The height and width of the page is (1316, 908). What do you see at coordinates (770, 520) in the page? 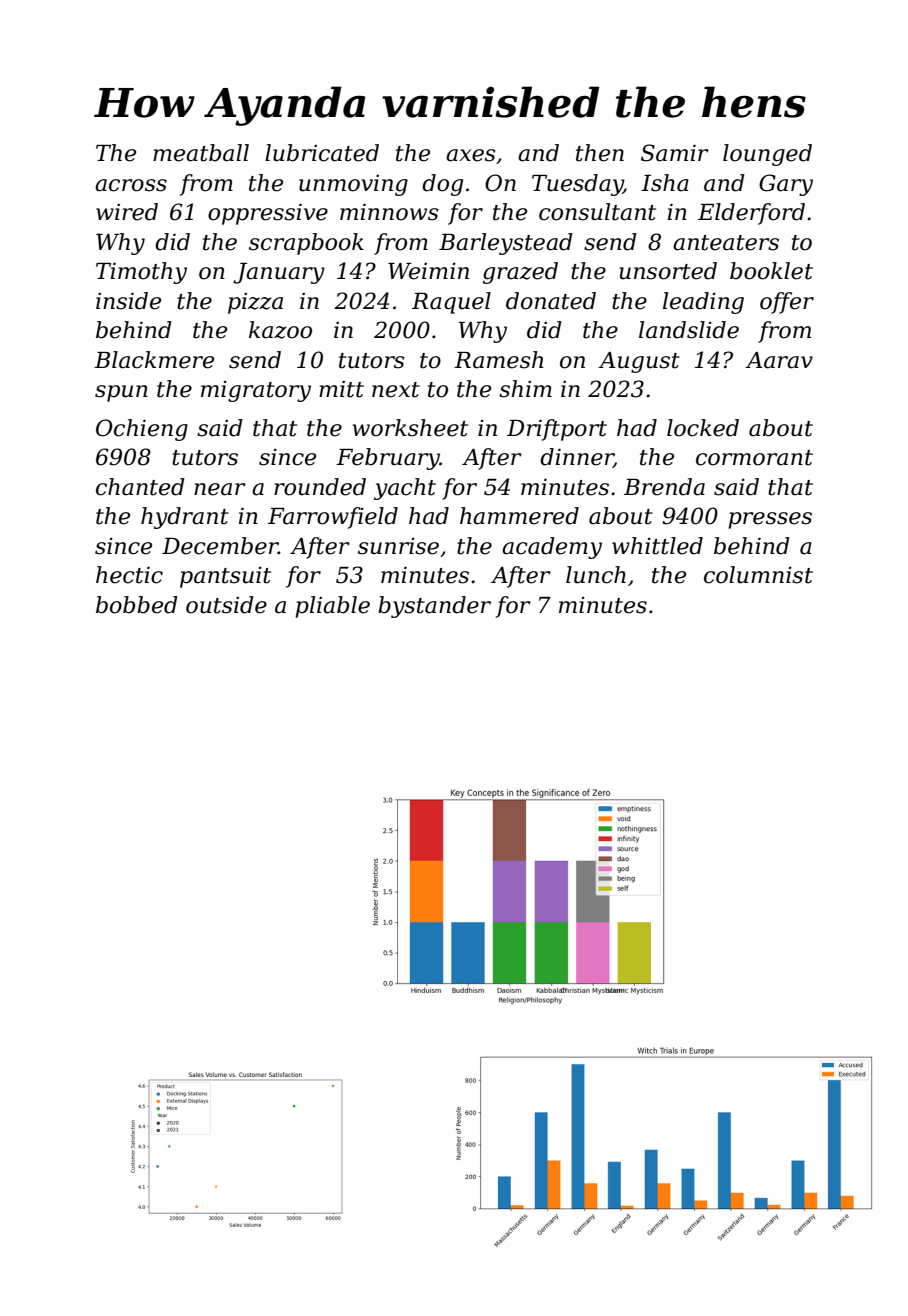
I see `presses` at bounding box center [770, 520].
